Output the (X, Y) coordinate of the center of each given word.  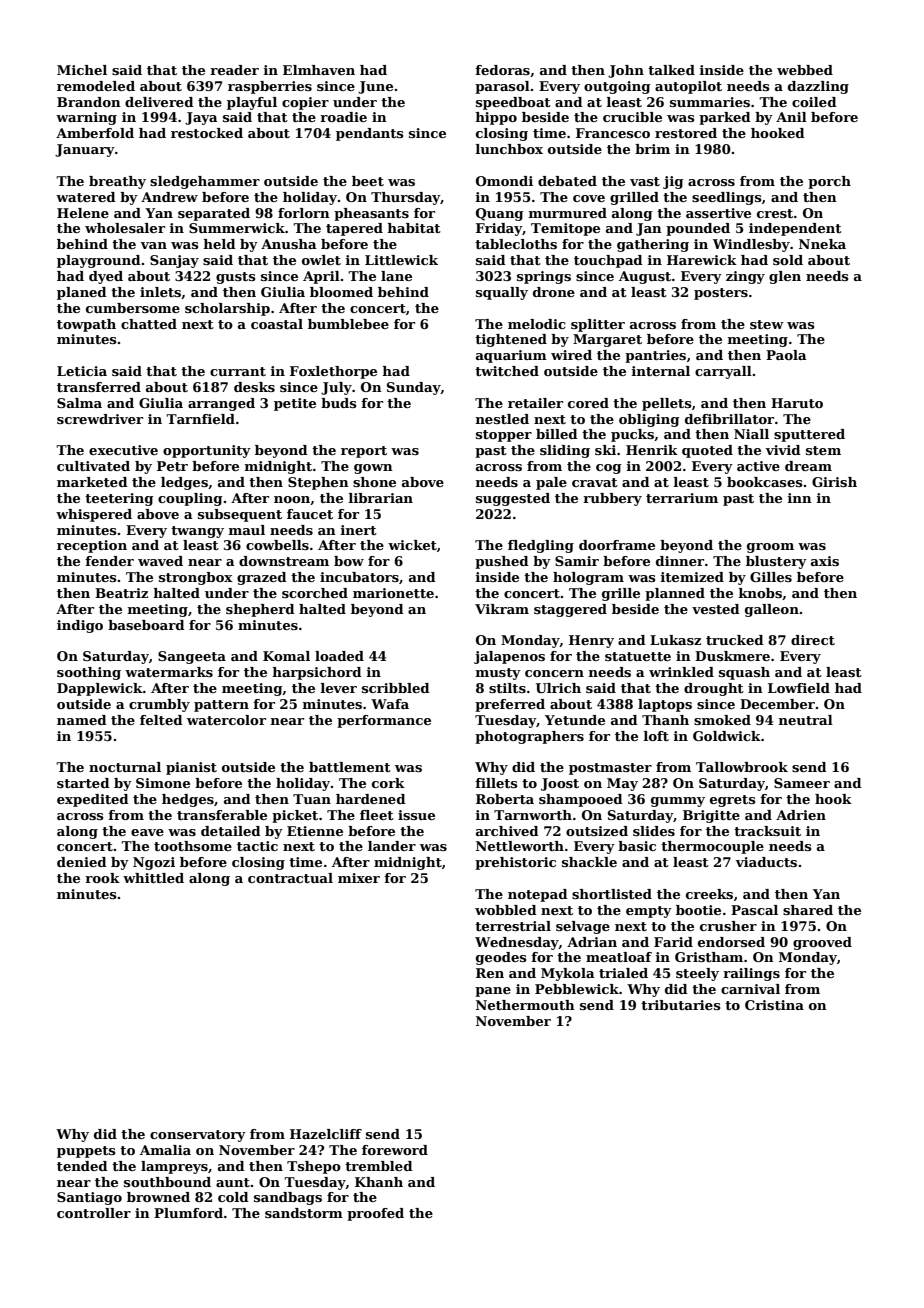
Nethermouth (525, 1005)
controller (94, 1213)
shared (808, 910)
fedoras (502, 70)
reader (234, 70)
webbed (805, 70)
